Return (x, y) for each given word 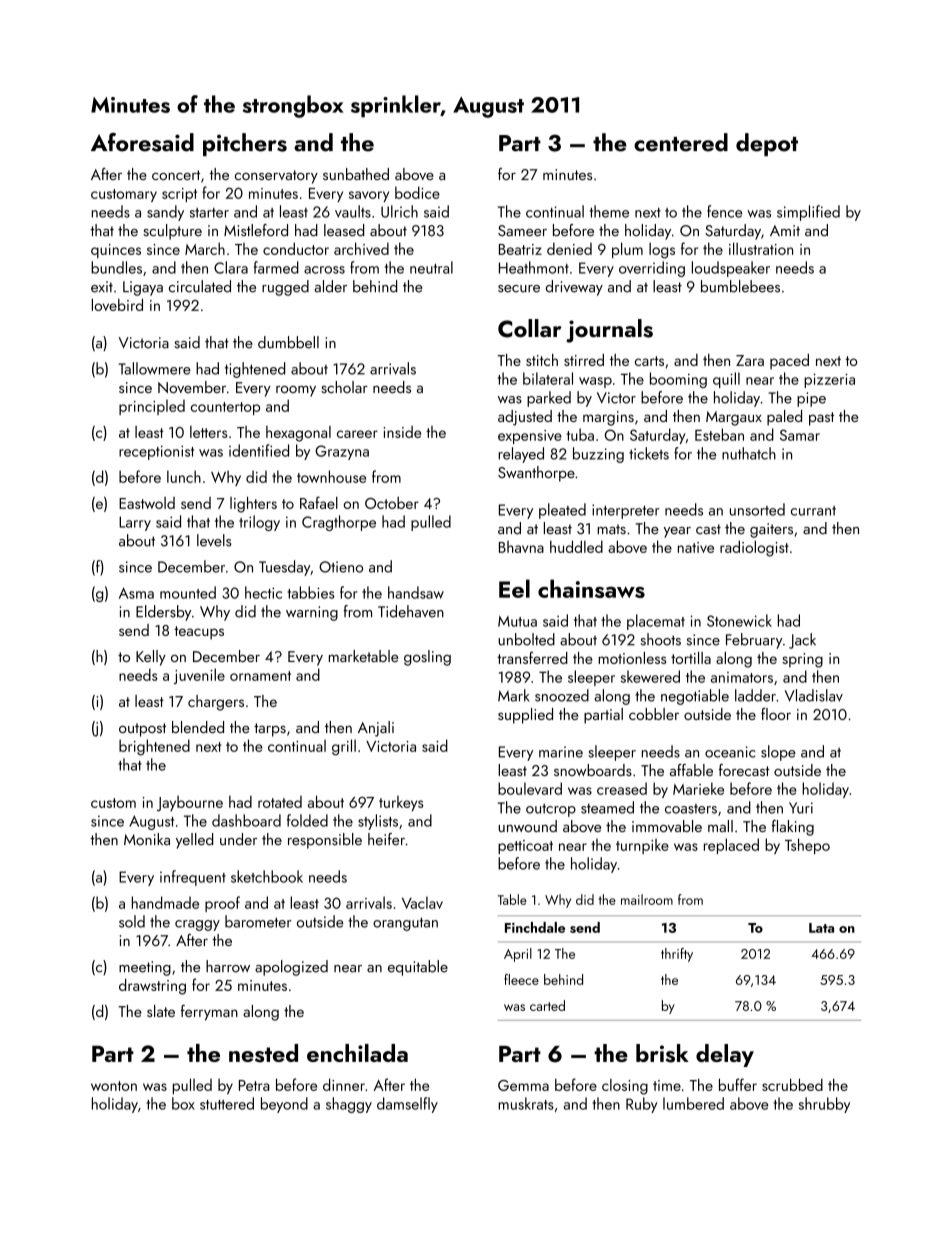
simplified (808, 213)
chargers (216, 703)
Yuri (801, 808)
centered (681, 142)
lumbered (693, 1103)
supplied (525, 716)
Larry (135, 523)
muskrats (526, 1103)
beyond (284, 1105)
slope (778, 753)
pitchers (245, 144)
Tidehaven (411, 611)
